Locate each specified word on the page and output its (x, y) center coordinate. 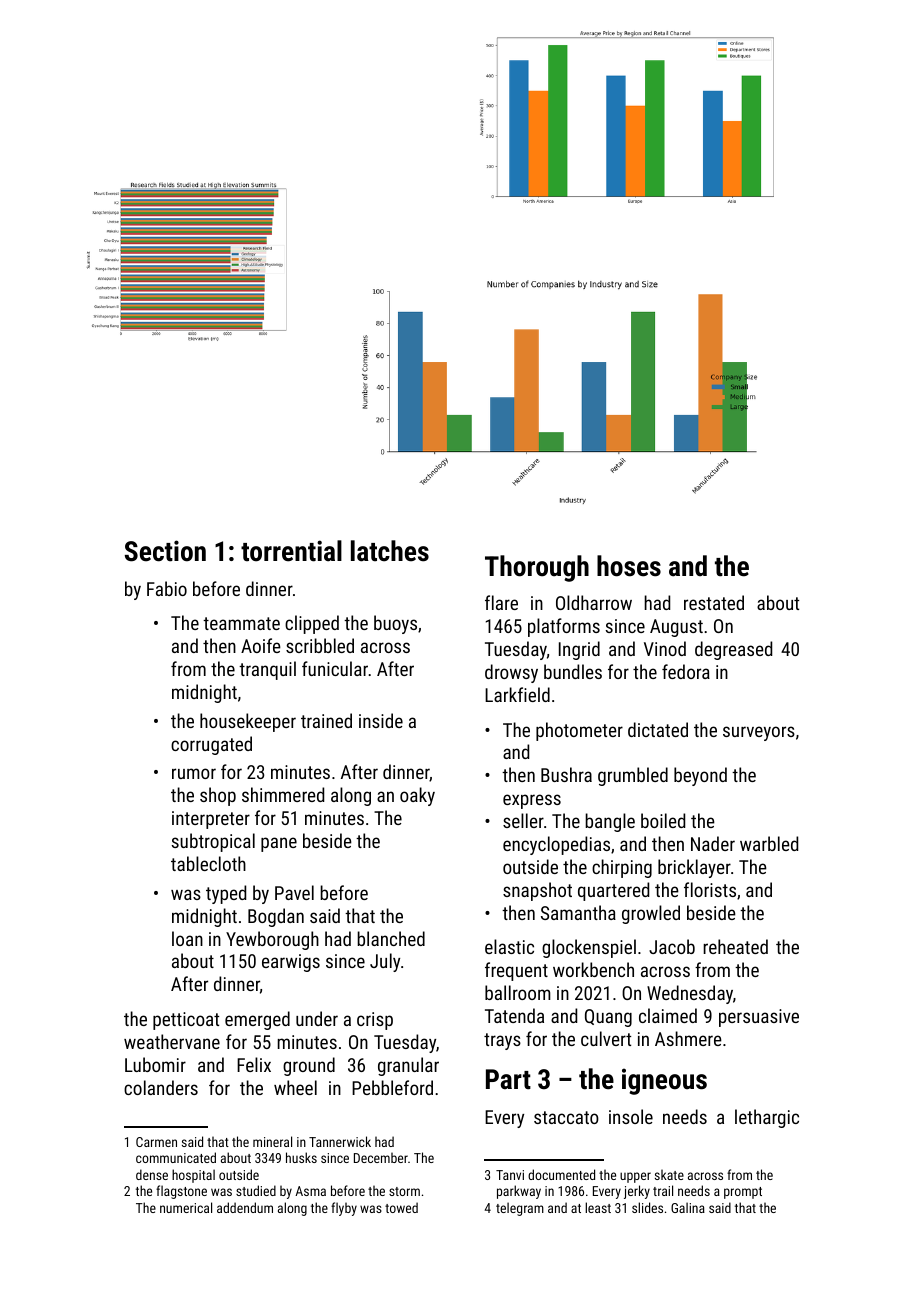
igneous (664, 1081)
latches (390, 551)
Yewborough (272, 940)
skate (669, 1175)
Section (165, 551)
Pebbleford (392, 1087)
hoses (629, 566)
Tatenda (514, 1015)
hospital (193, 1176)
